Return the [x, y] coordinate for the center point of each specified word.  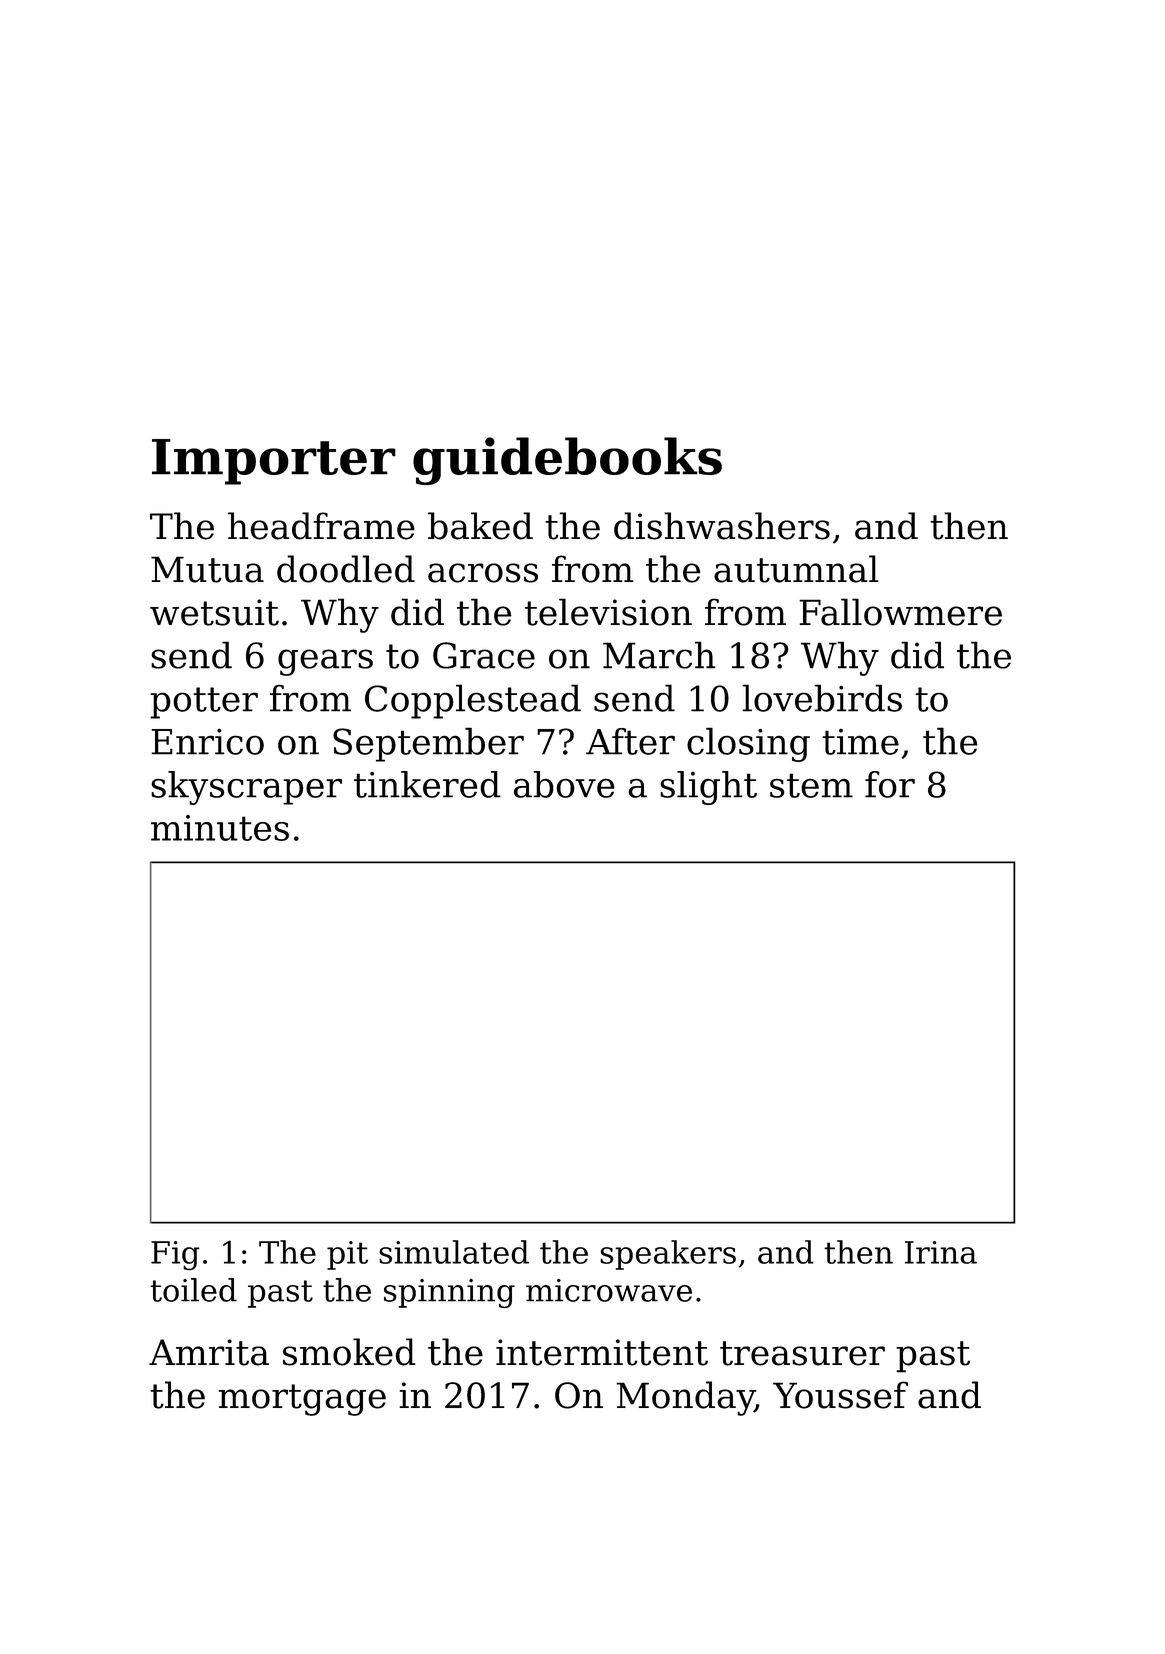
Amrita [209, 1352]
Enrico [207, 741]
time [860, 742]
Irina [941, 1252]
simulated [454, 1252]
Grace [484, 655]
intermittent [602, 1352]
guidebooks [567, 461]
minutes [220, 828]
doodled [346, 569]
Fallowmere [900, 612]
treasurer [802, 1353]
